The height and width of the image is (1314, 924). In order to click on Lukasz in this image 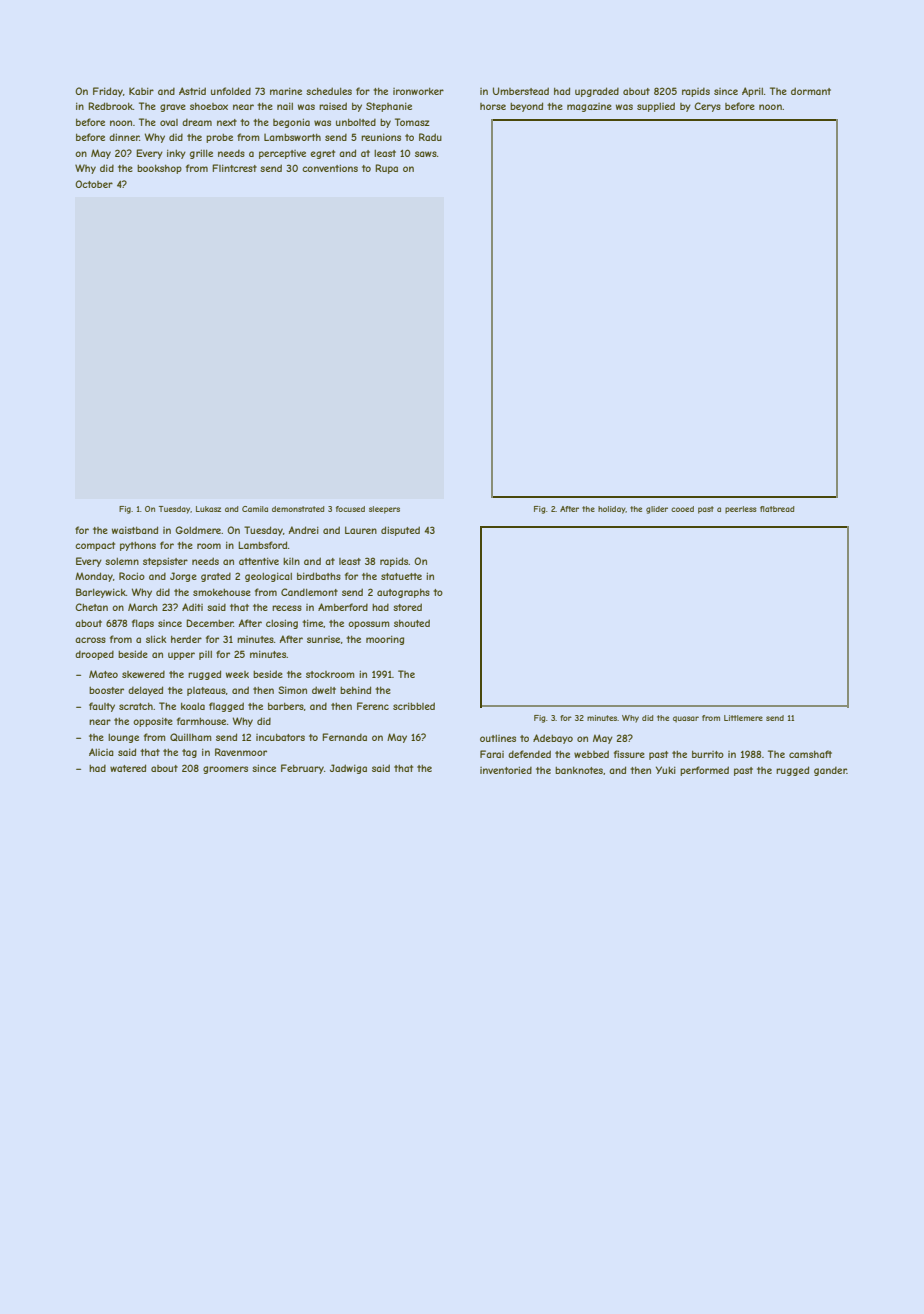, I will do `click(208, 509)`.
